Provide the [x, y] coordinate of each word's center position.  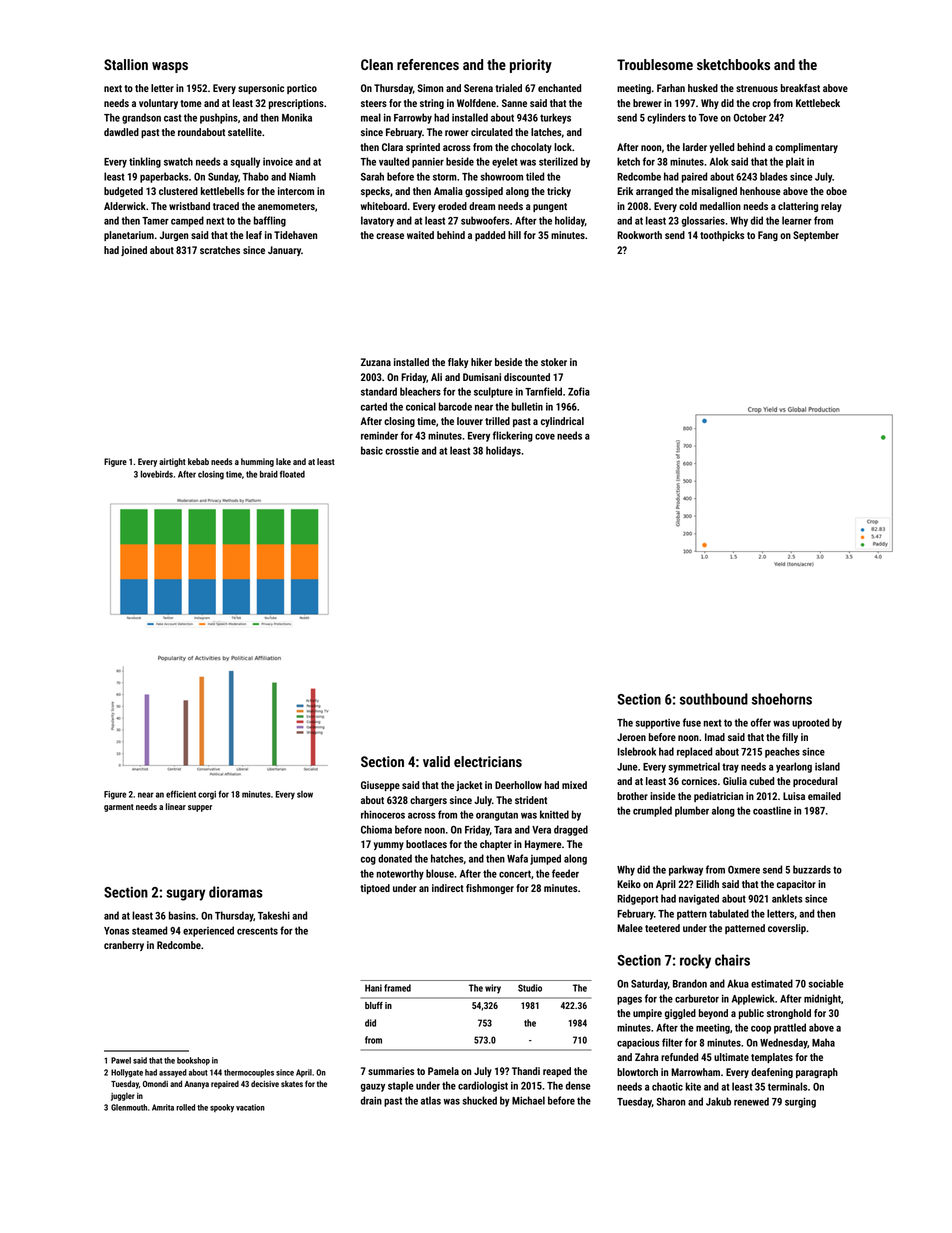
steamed [149, 930]
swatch [178, 161]
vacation [250, 1107]
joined [134, 251]
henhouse [760, 191]
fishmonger [490, 889]
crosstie [402, 451]
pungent [550, 207]
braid [269, 474]
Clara [392, 147]
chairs [732, 960]
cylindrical [562, 422]
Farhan [671, 88]
